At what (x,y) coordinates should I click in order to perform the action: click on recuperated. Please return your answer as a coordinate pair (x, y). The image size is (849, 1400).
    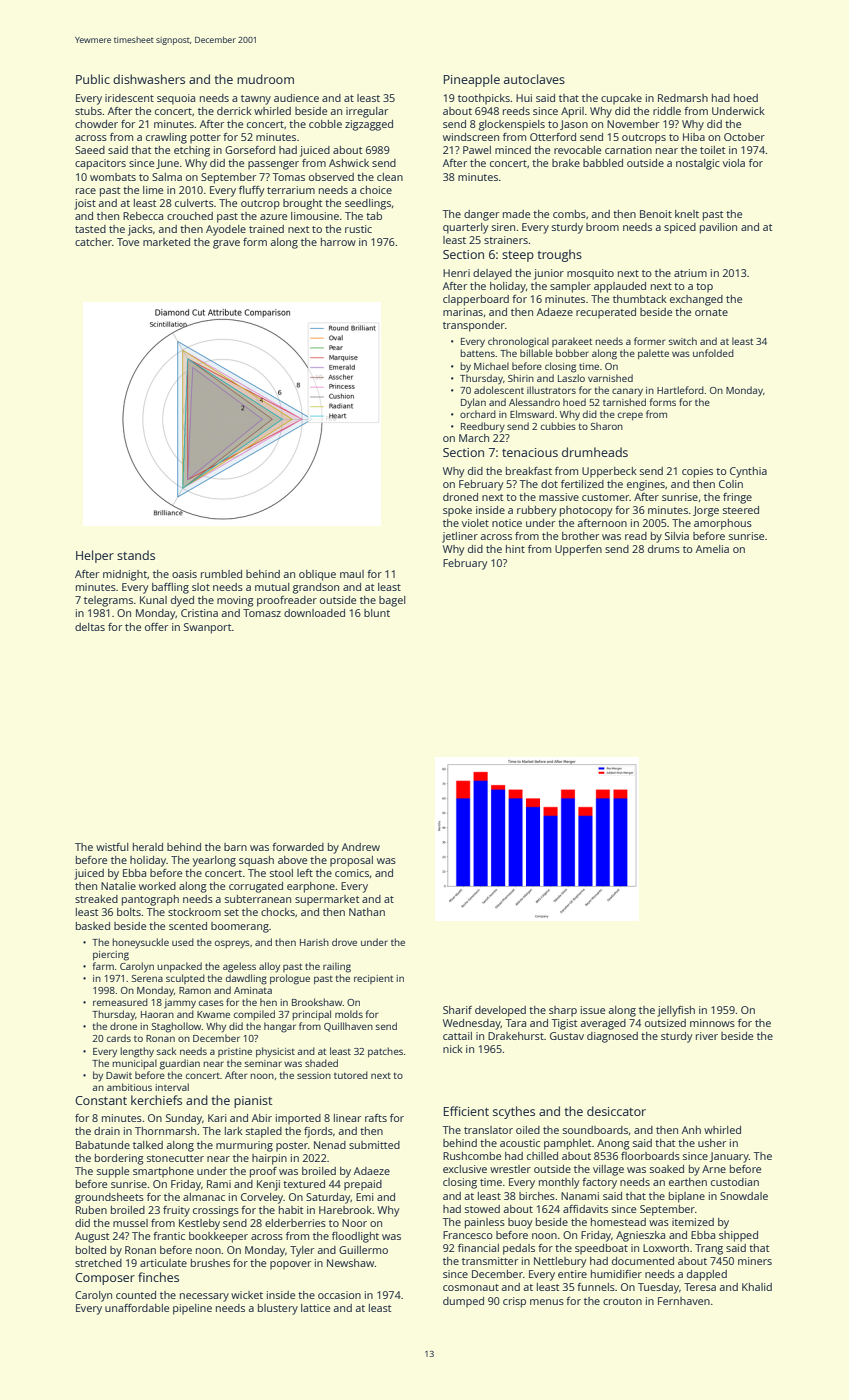
    Looking at the image, I should click on (606, 313).
